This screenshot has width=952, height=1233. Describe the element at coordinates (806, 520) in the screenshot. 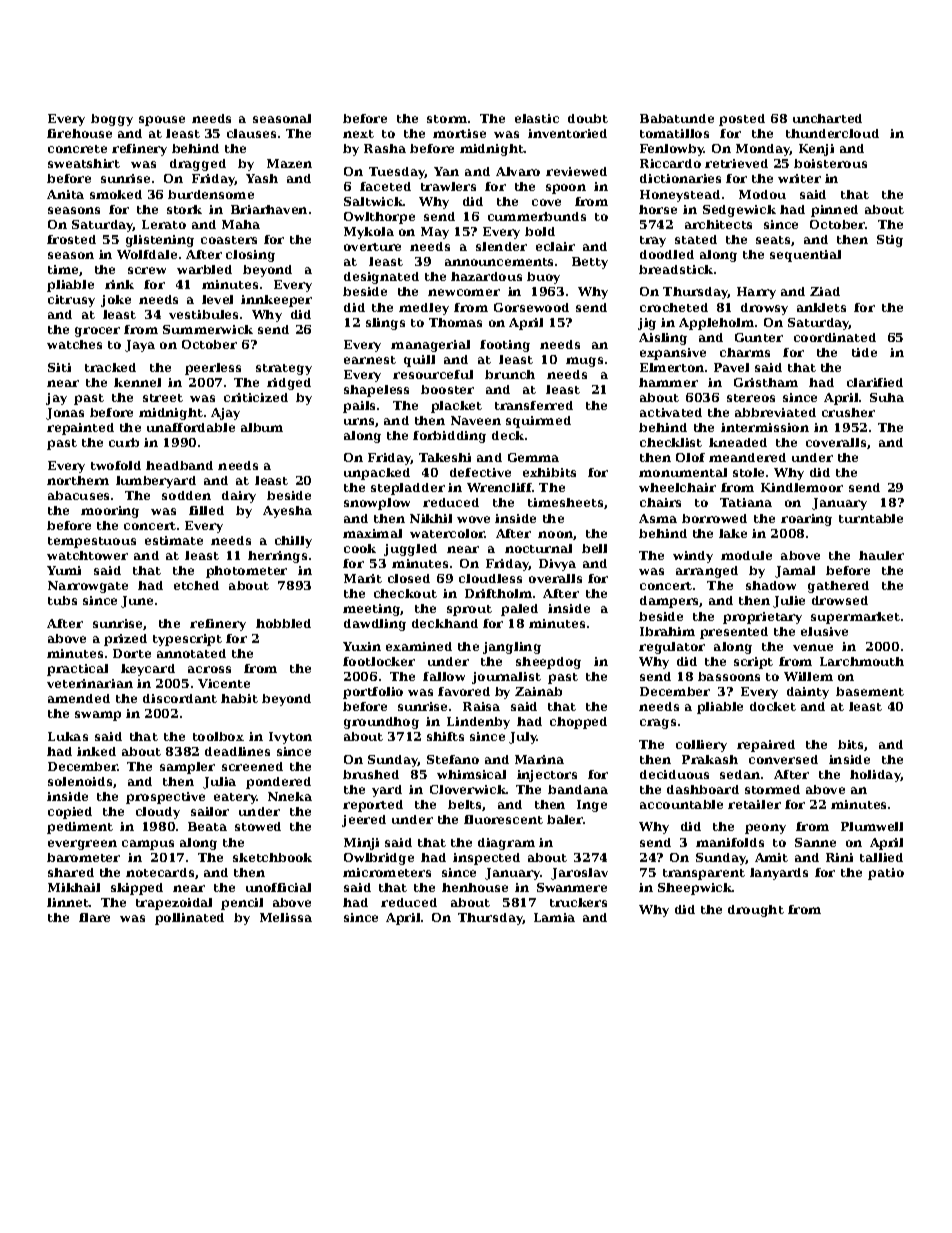

I see `roaring` at that location.
